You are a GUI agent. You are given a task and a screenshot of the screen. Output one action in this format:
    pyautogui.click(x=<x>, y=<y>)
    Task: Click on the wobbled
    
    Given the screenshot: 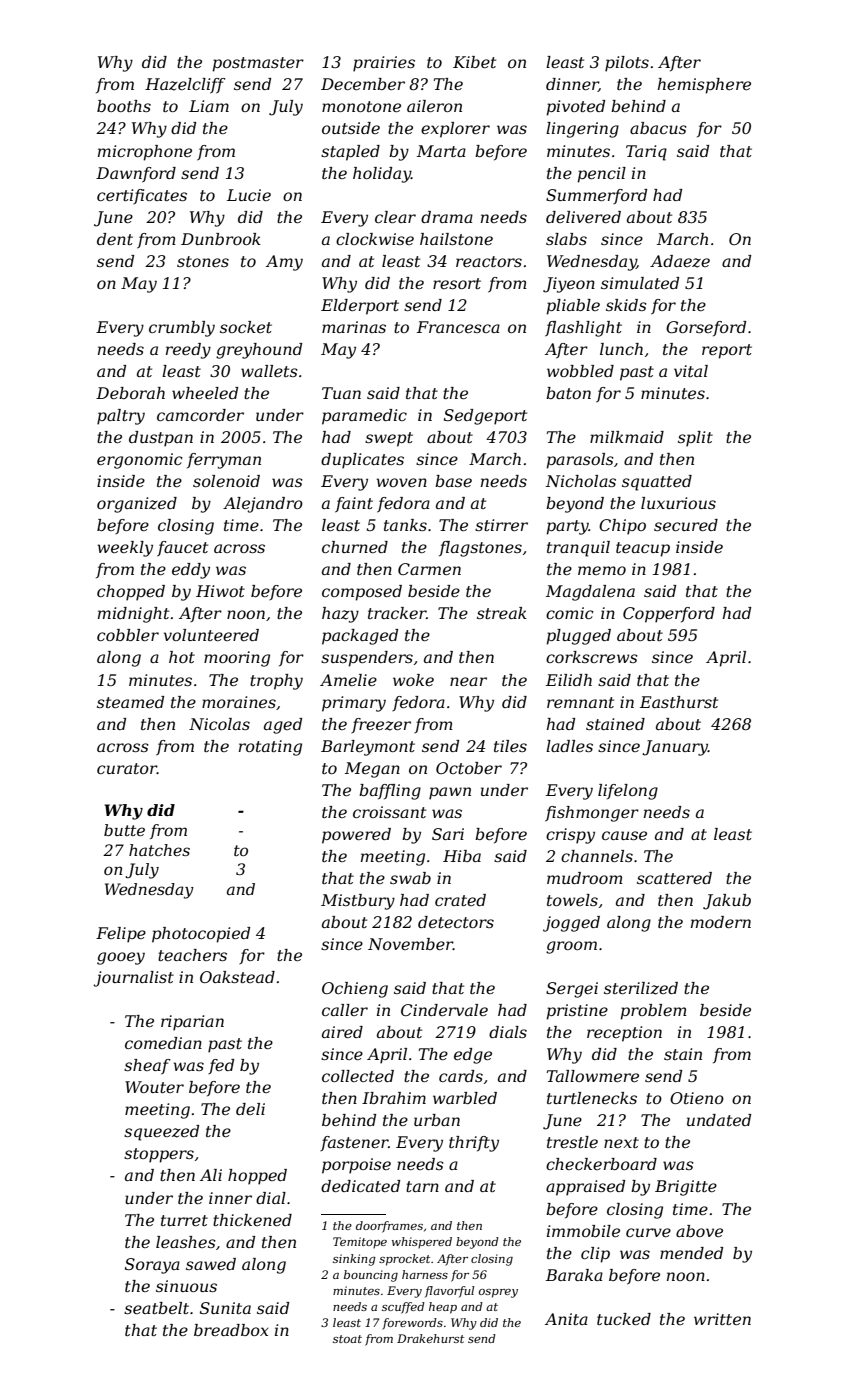 What is the action you would take?
    pyautogui.click(x=580, y=371)
